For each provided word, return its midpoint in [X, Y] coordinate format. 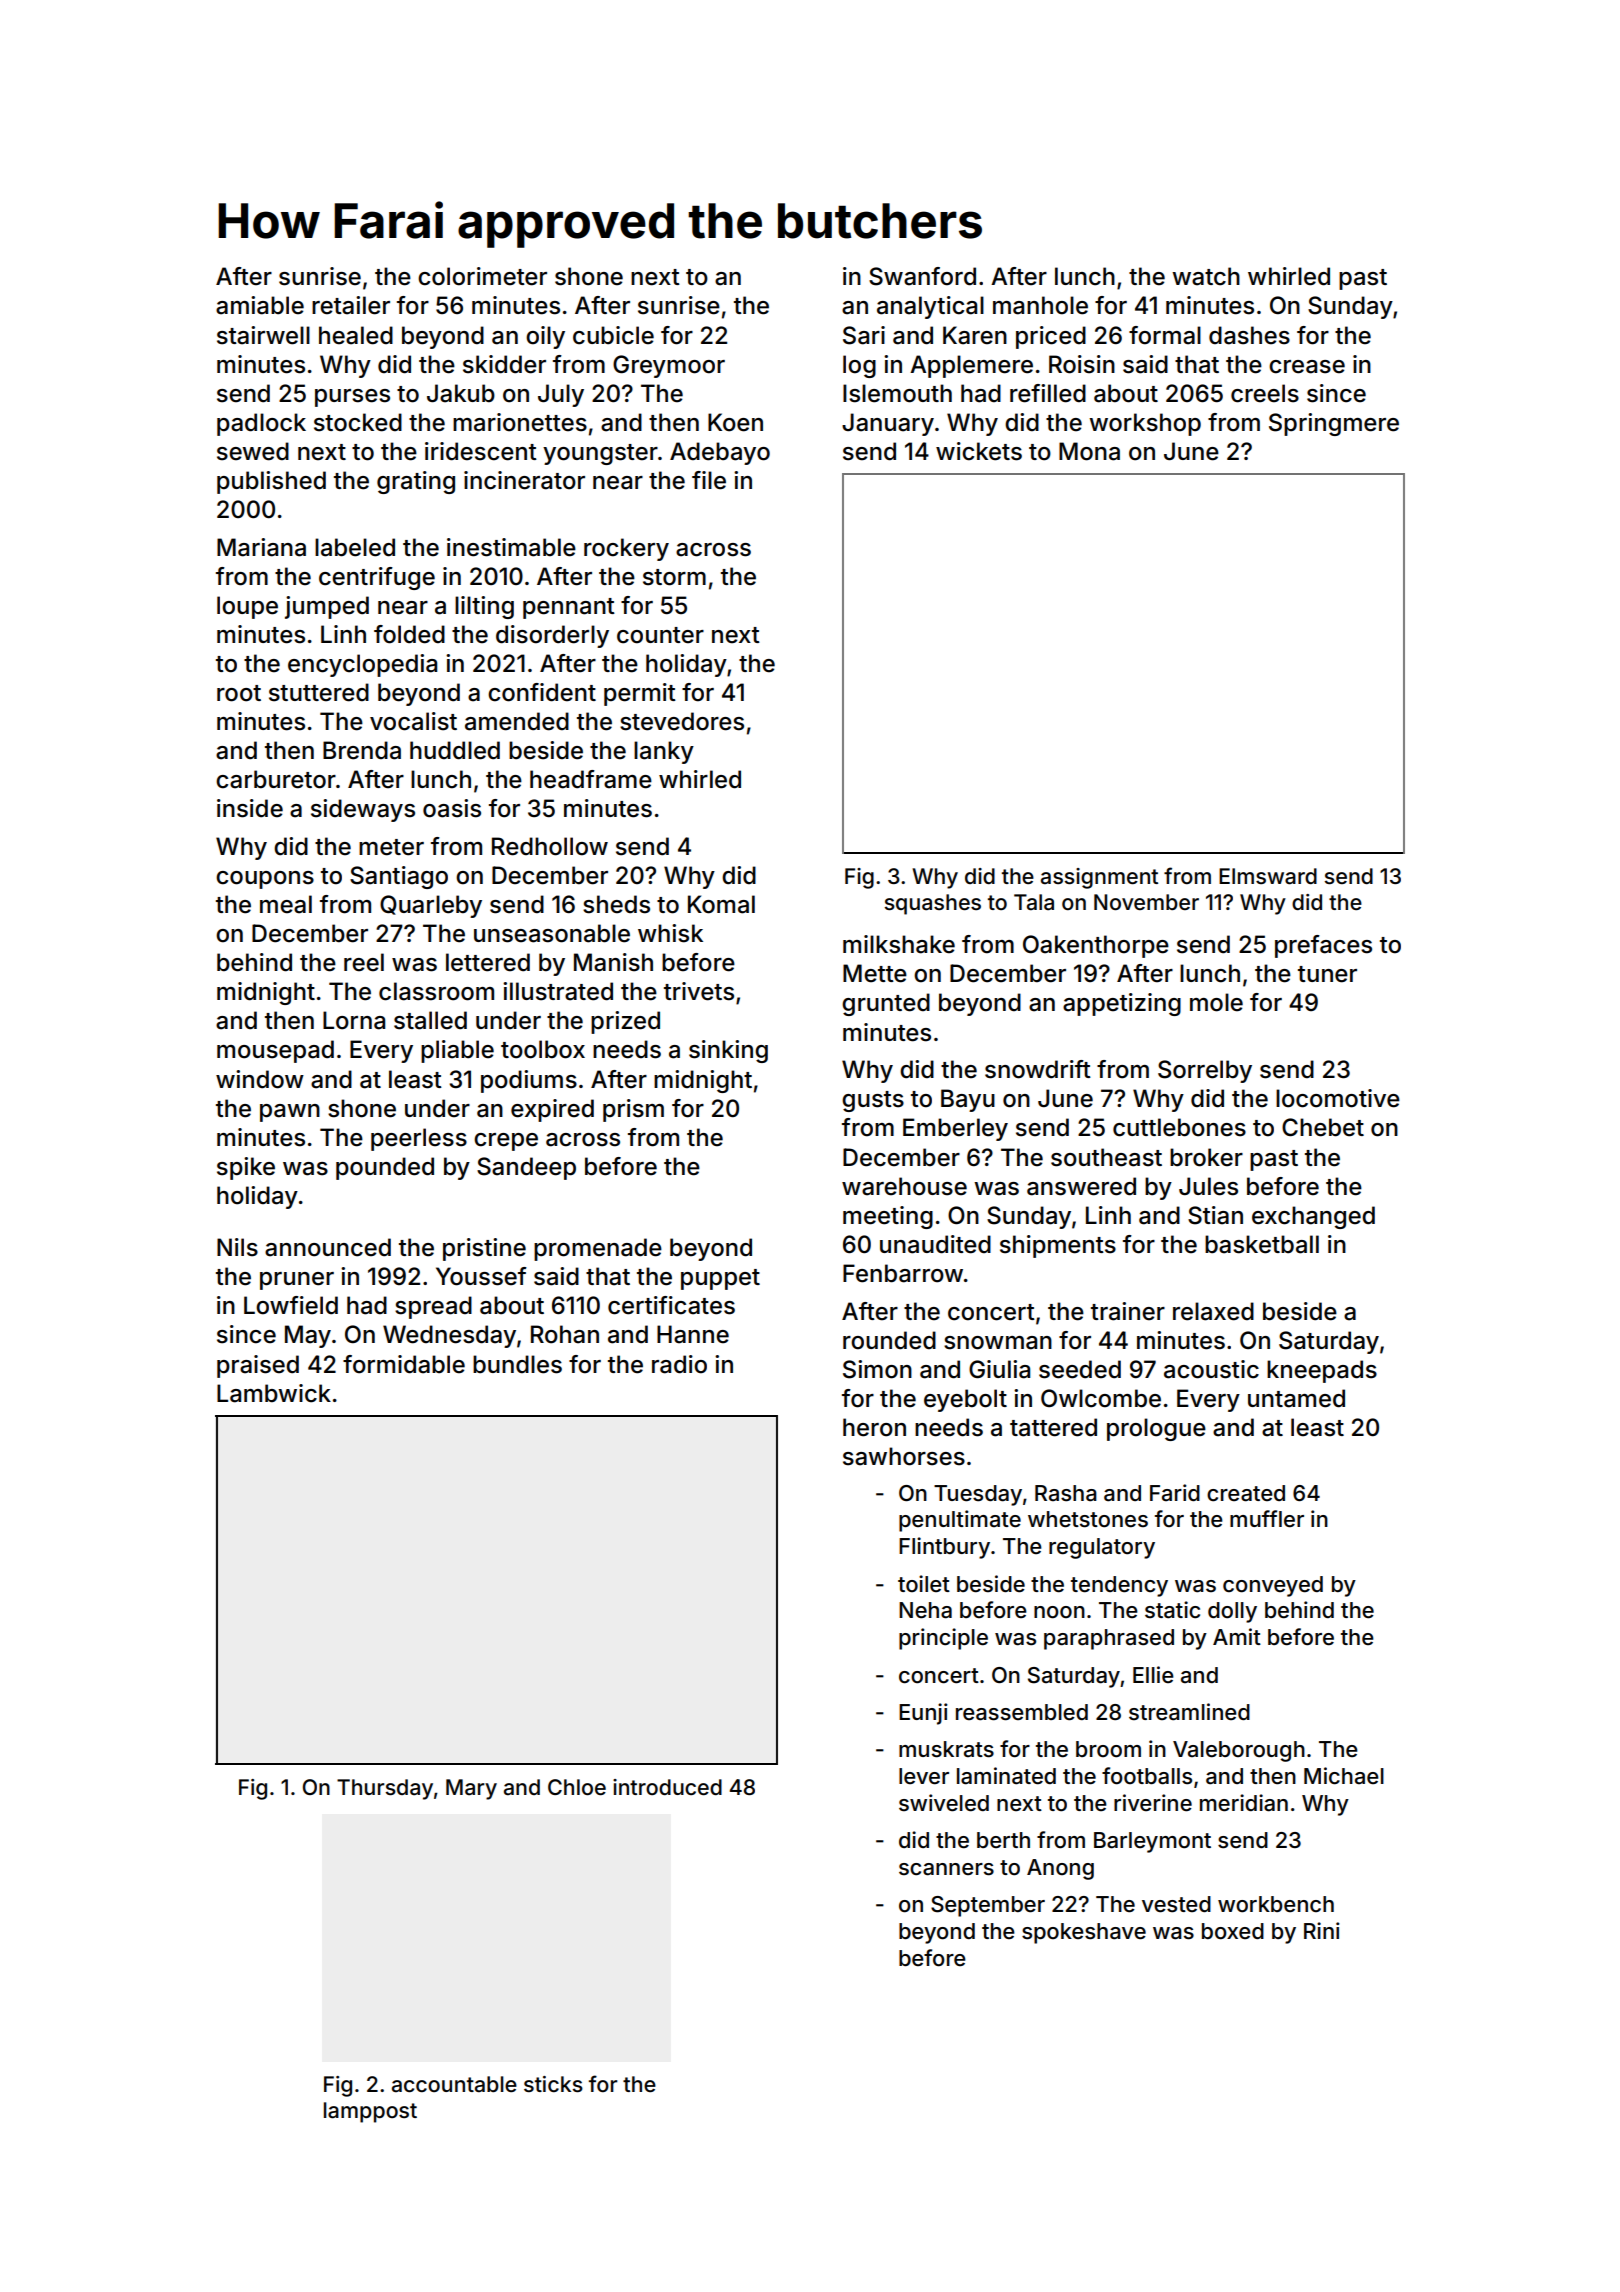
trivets [699, 991]
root [239, 693]
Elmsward [1268, 876]
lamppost [370, 2112]
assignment [1099, 878]
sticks [553, 2084]
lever [924, 1776]
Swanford [922, 276]
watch [1206, 276]
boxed [1233, 1931]
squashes [932, 904]
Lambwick [274, 1393]
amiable [260, 305]
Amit [1237, 1636]
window [260, 1079]
